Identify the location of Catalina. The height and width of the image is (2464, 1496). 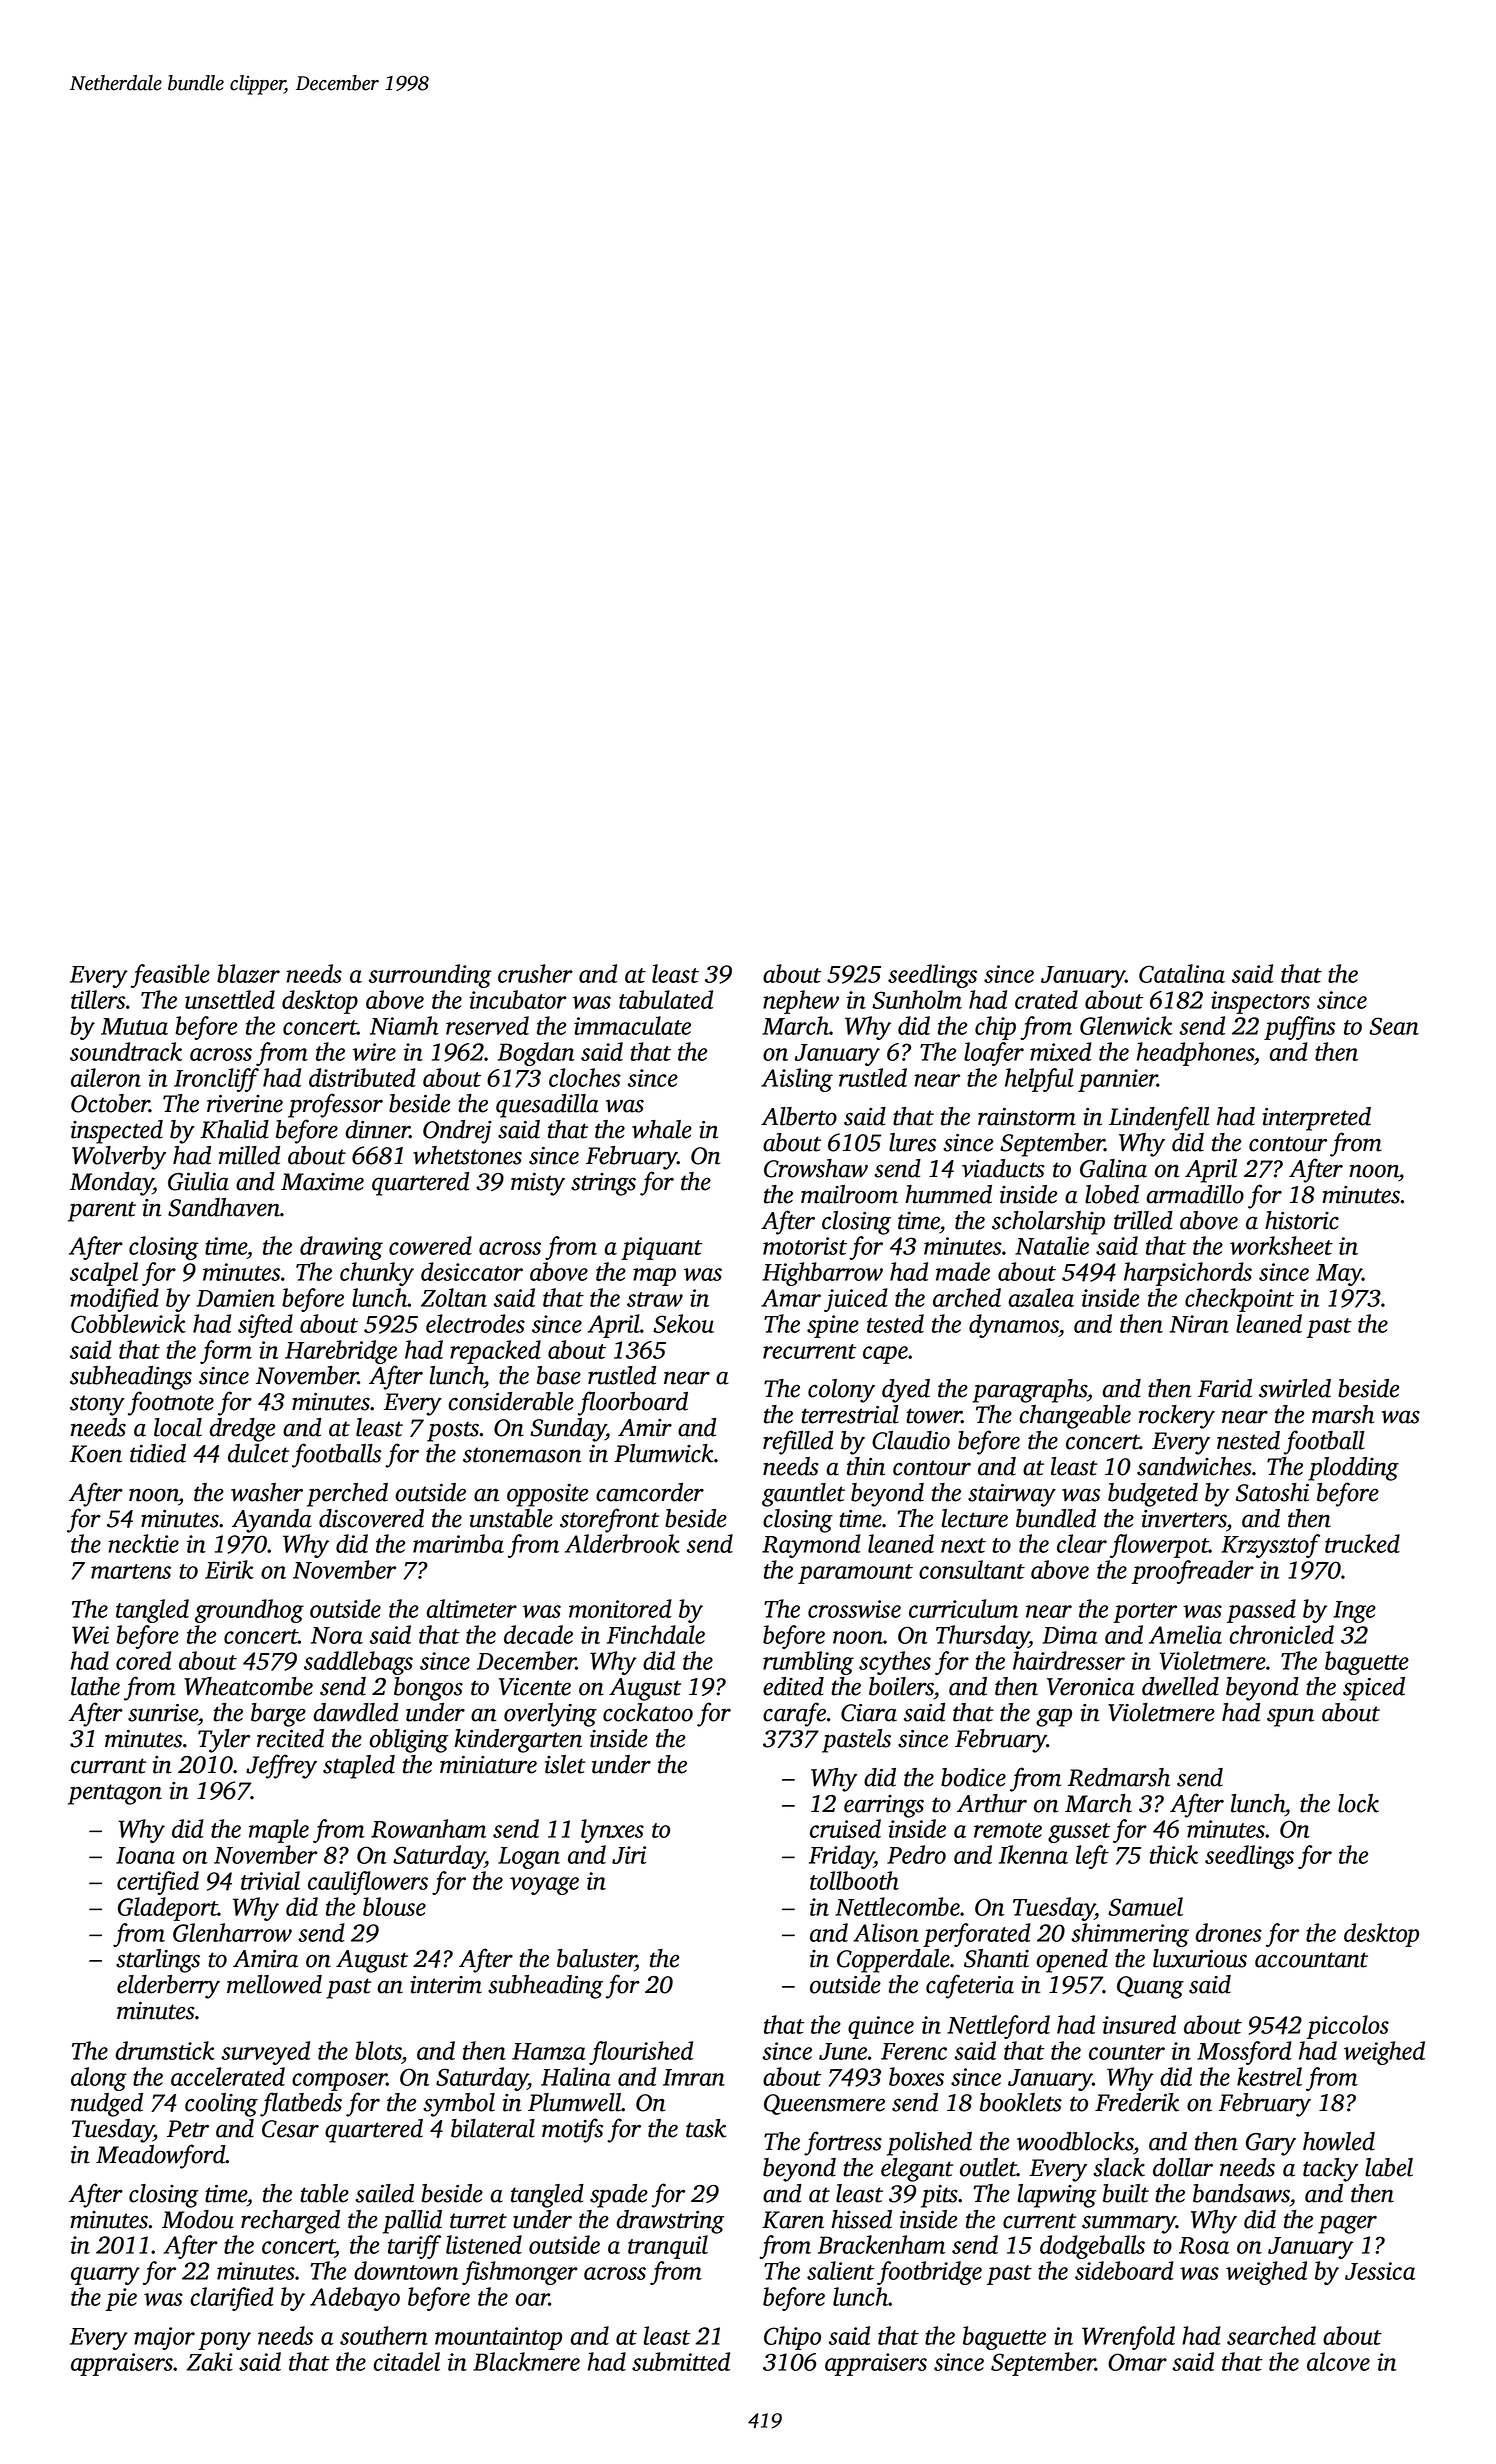
(1182, 973).
